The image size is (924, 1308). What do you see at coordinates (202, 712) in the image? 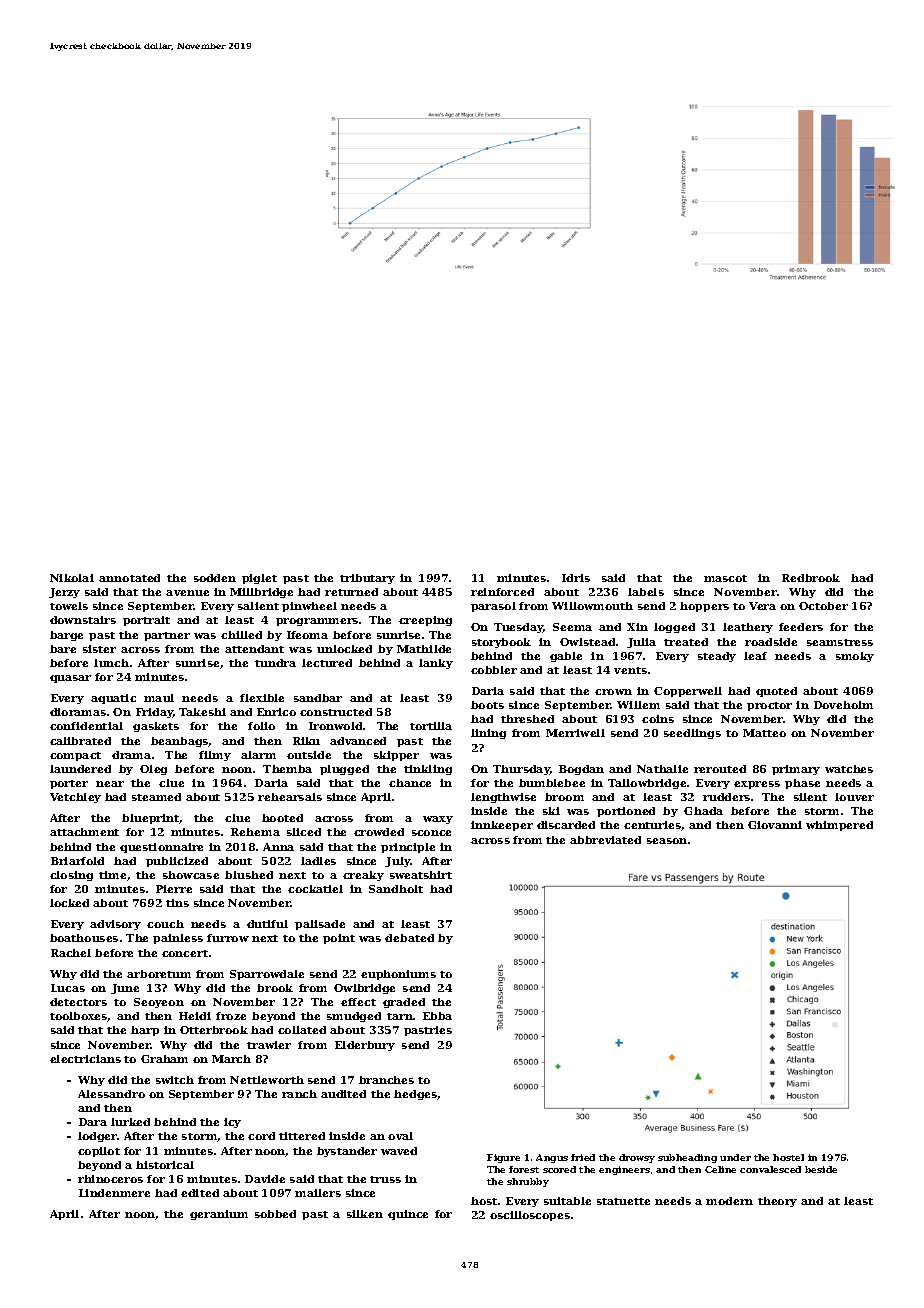
I see `Takeshi` at bounding box center [202, 712].
